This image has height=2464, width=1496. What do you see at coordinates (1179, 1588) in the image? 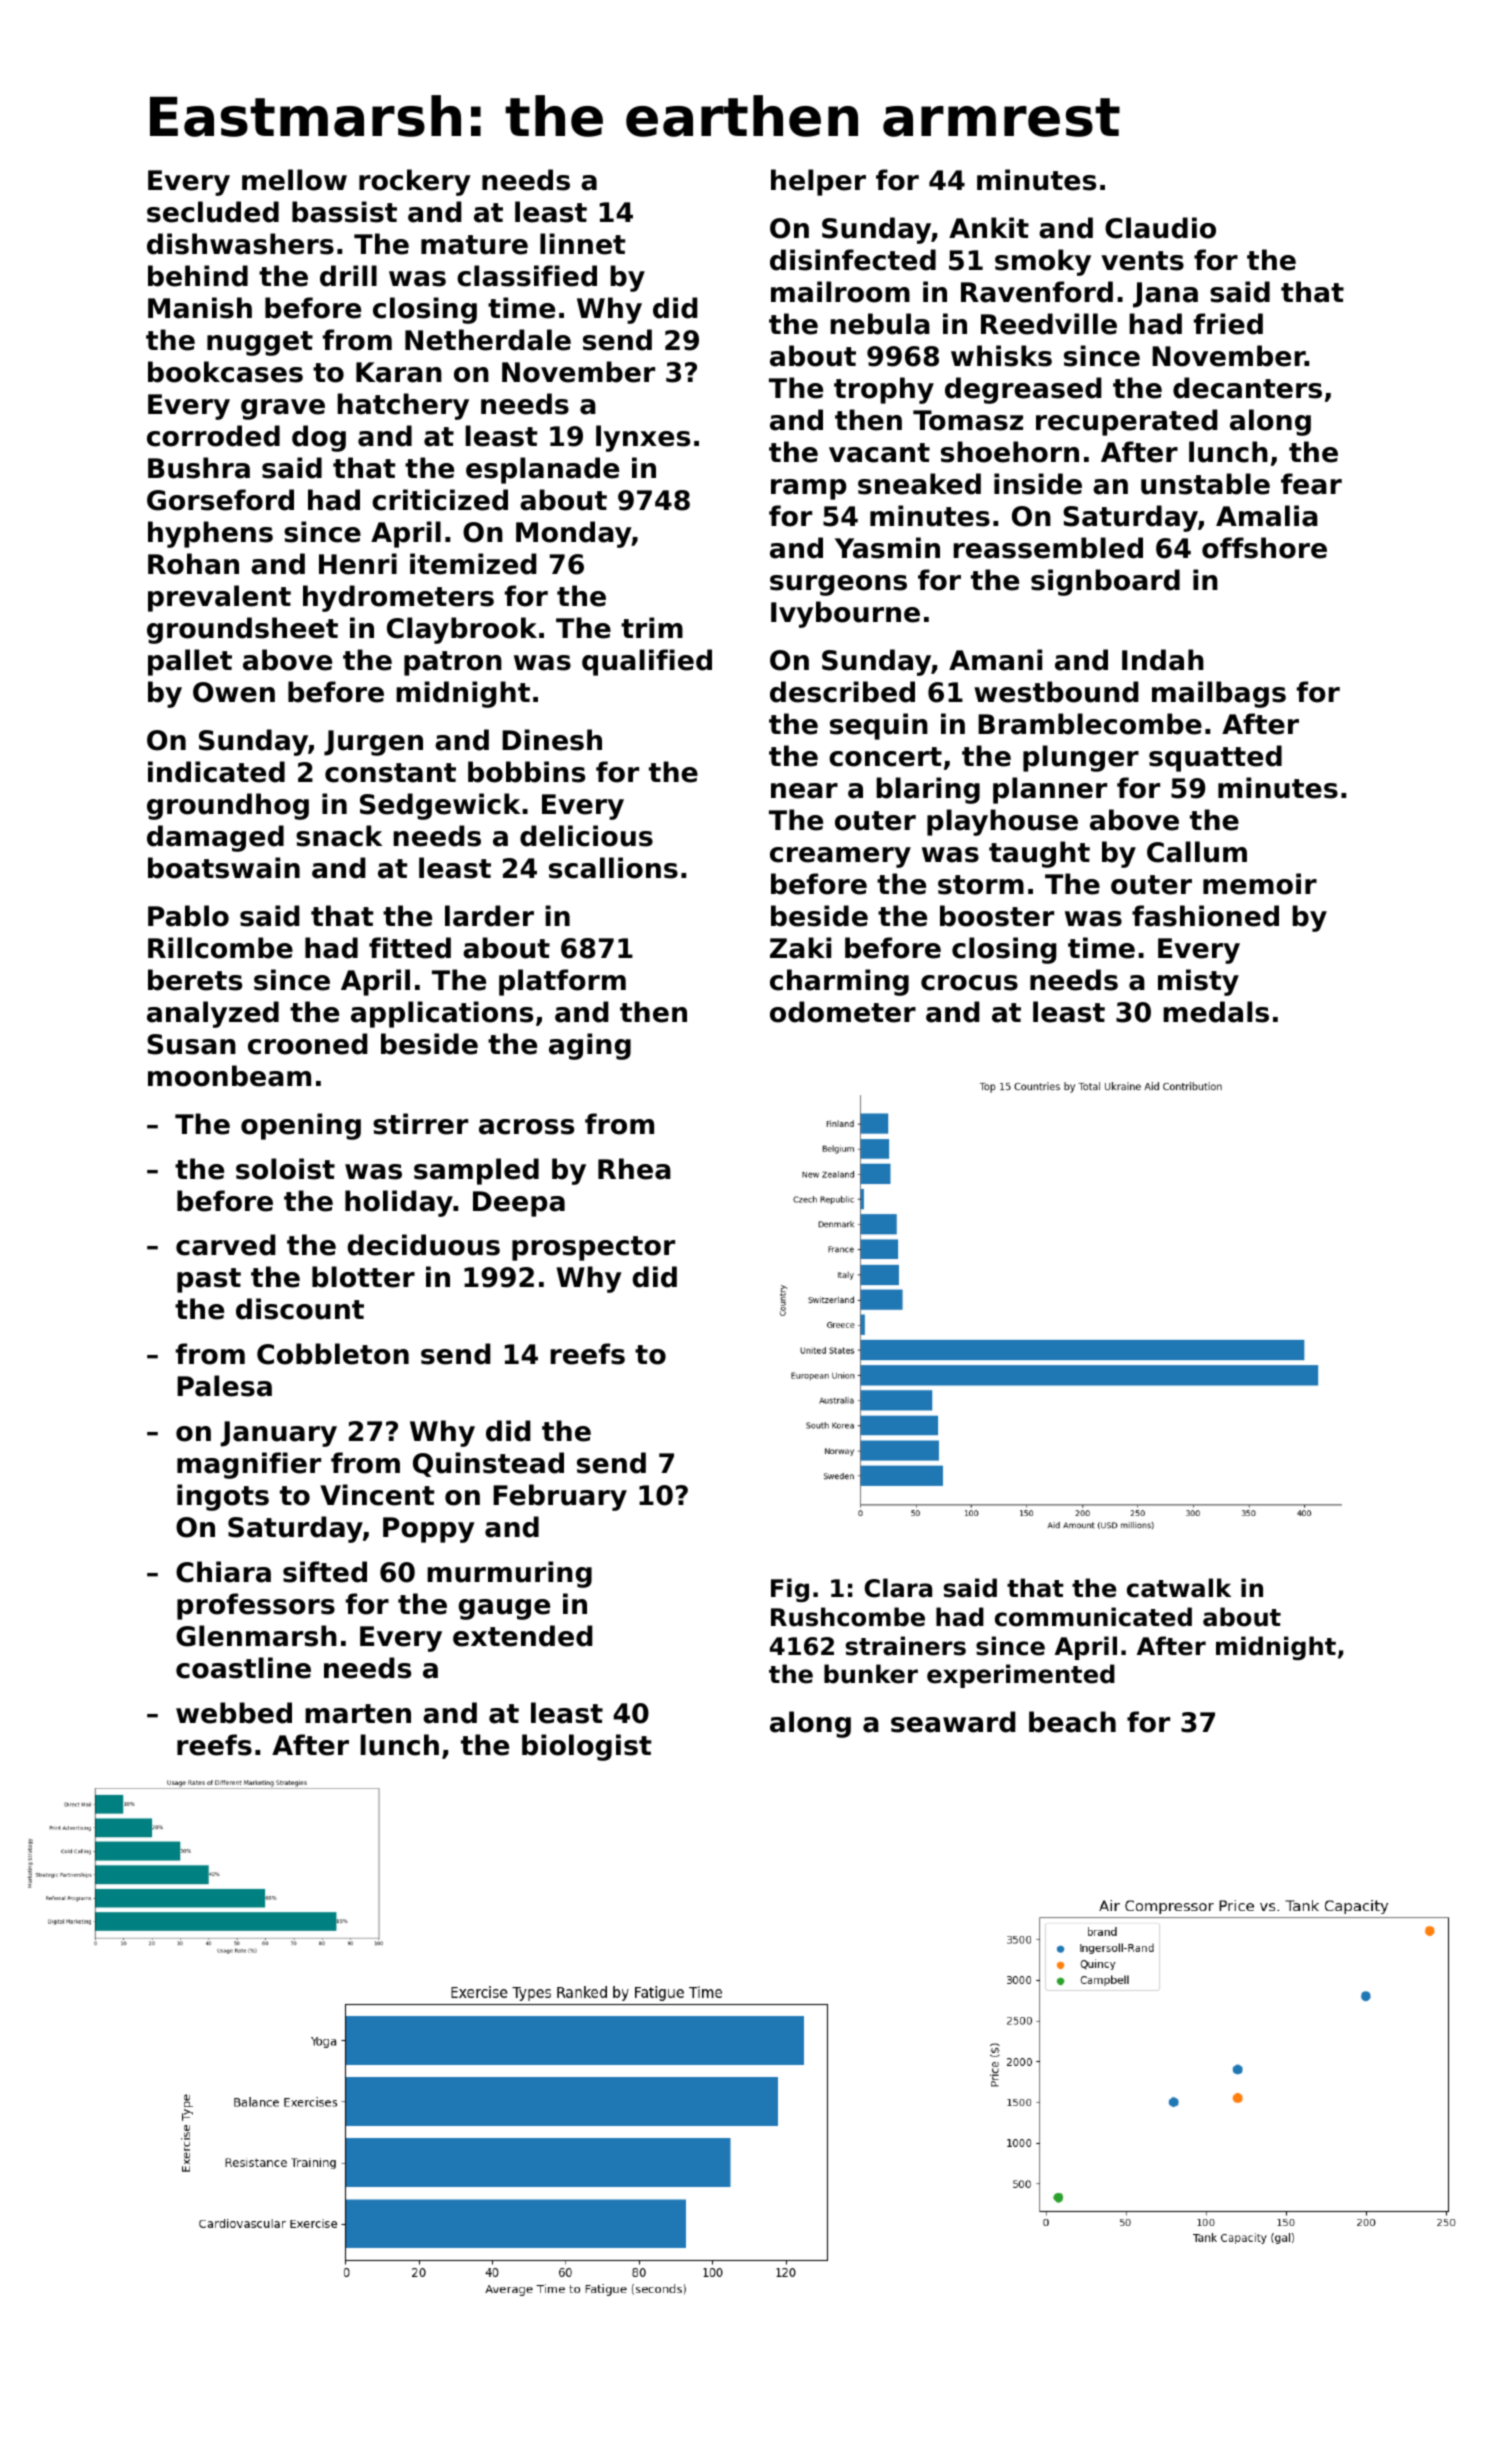
I see `catwalk` at bounding box center [1179, 1588].
